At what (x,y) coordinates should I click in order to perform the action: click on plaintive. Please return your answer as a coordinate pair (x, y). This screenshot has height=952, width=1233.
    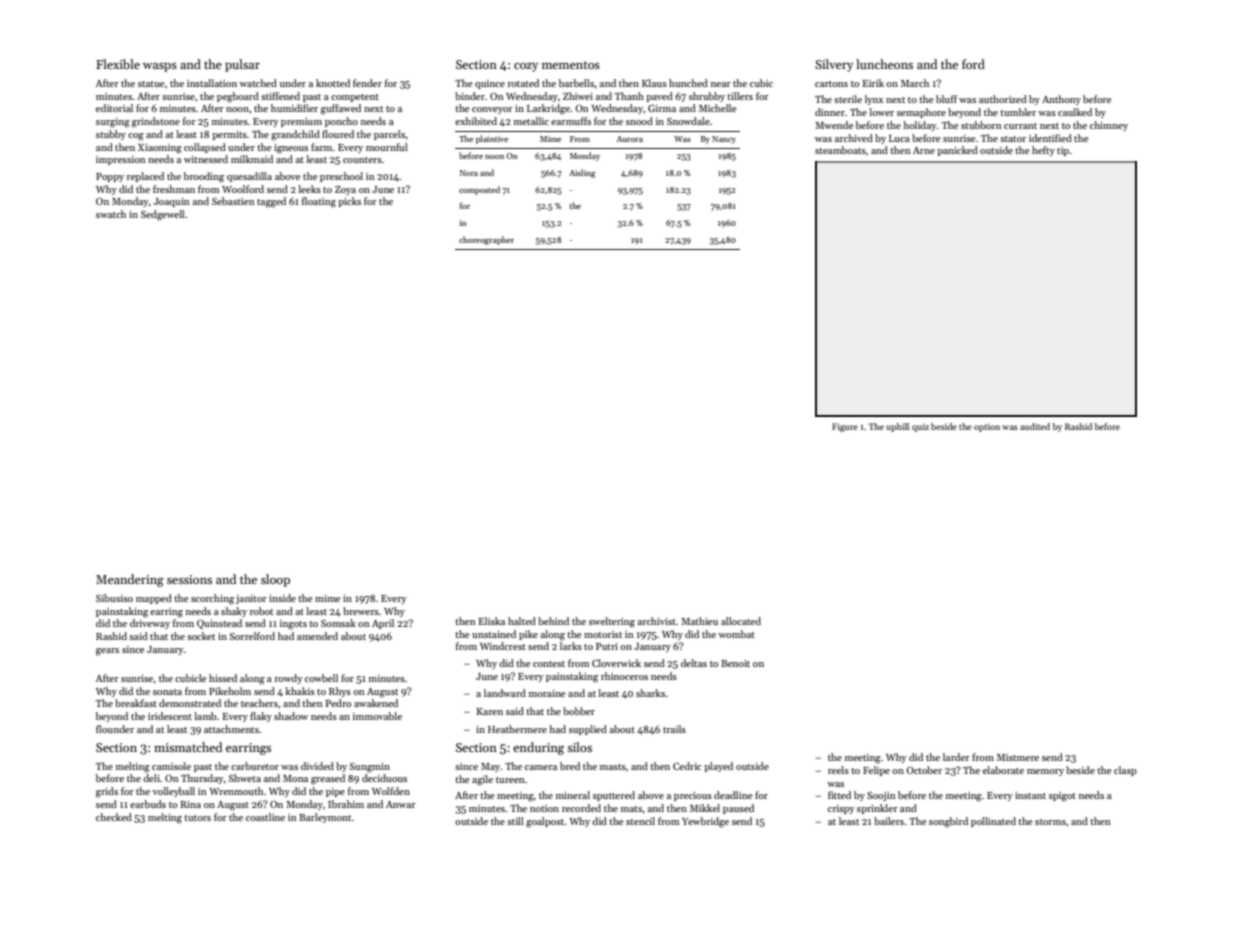
    Looking at the image, I should click on (492, 139).
